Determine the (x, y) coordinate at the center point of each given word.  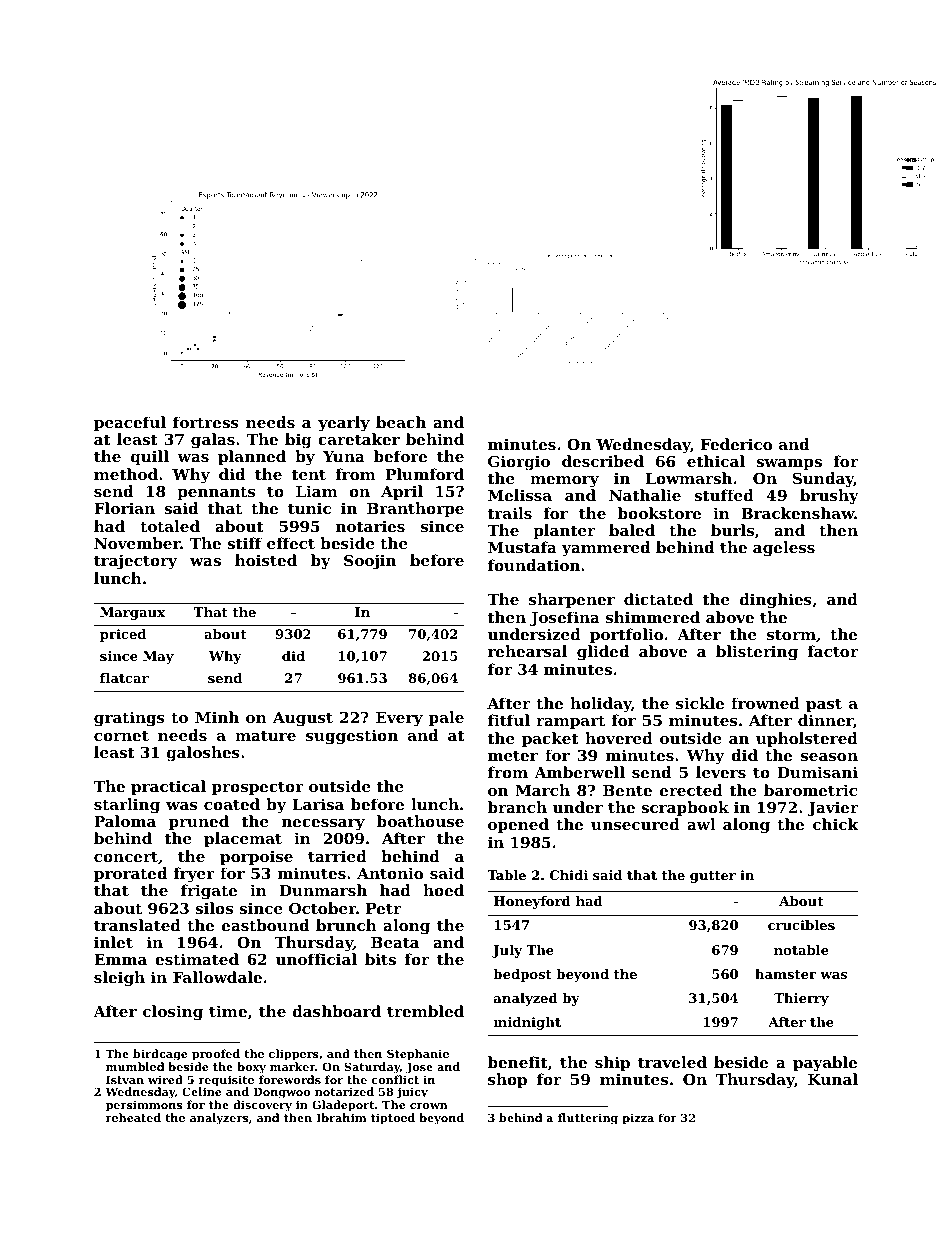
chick (836, 824)
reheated (133, 1117)
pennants (216, 493)
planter (564, 531)
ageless (784, 549)
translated (137, 925)
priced (123, 635)
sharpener (572, 600)
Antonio (390, 873)
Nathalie (645, 495)
